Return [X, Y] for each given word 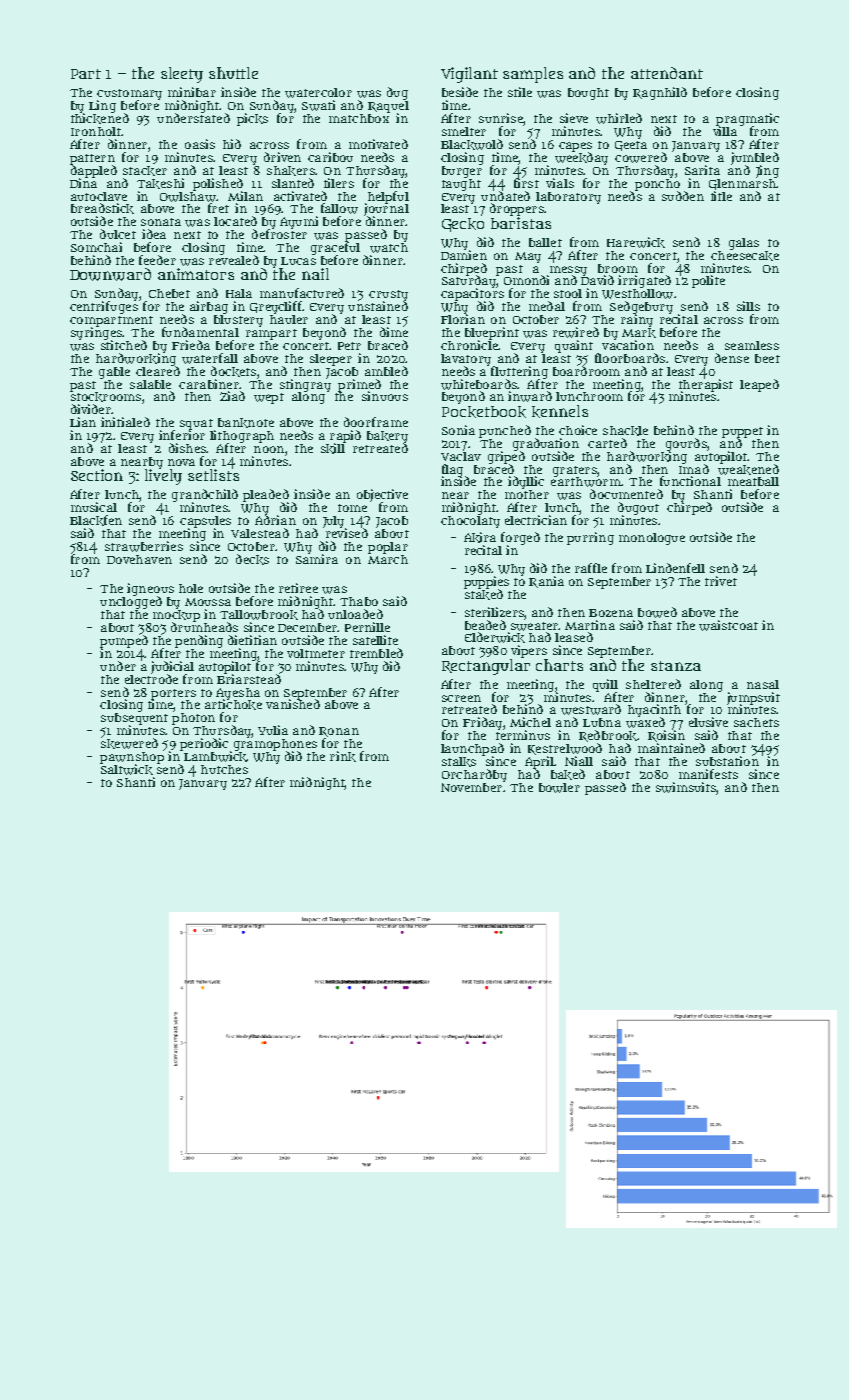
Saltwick [127, 769]
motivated [378, 144]
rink [343, 756]
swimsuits [686, 787]
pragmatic [747, 119]
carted [607, 443]
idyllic [526, 482]
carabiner [209, 384]
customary [129, 95]
